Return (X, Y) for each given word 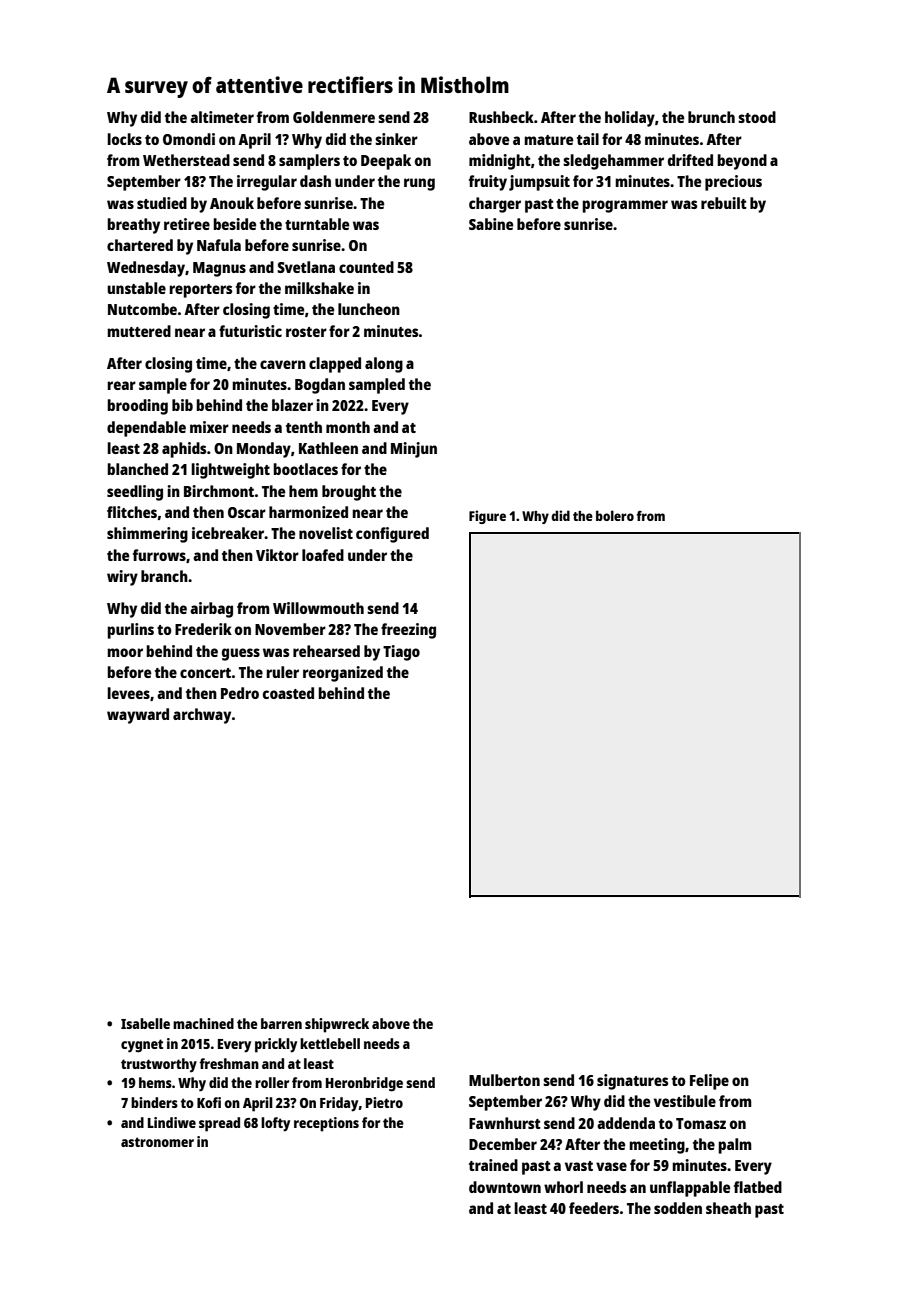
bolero (615, 515)
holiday (630, 119)
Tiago (401, 653)
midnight (500, 162)
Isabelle (145, 1023)
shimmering (147, 535)
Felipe (709, 1082)
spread (219, 1124)
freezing (408, 631)
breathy (133, 226)
